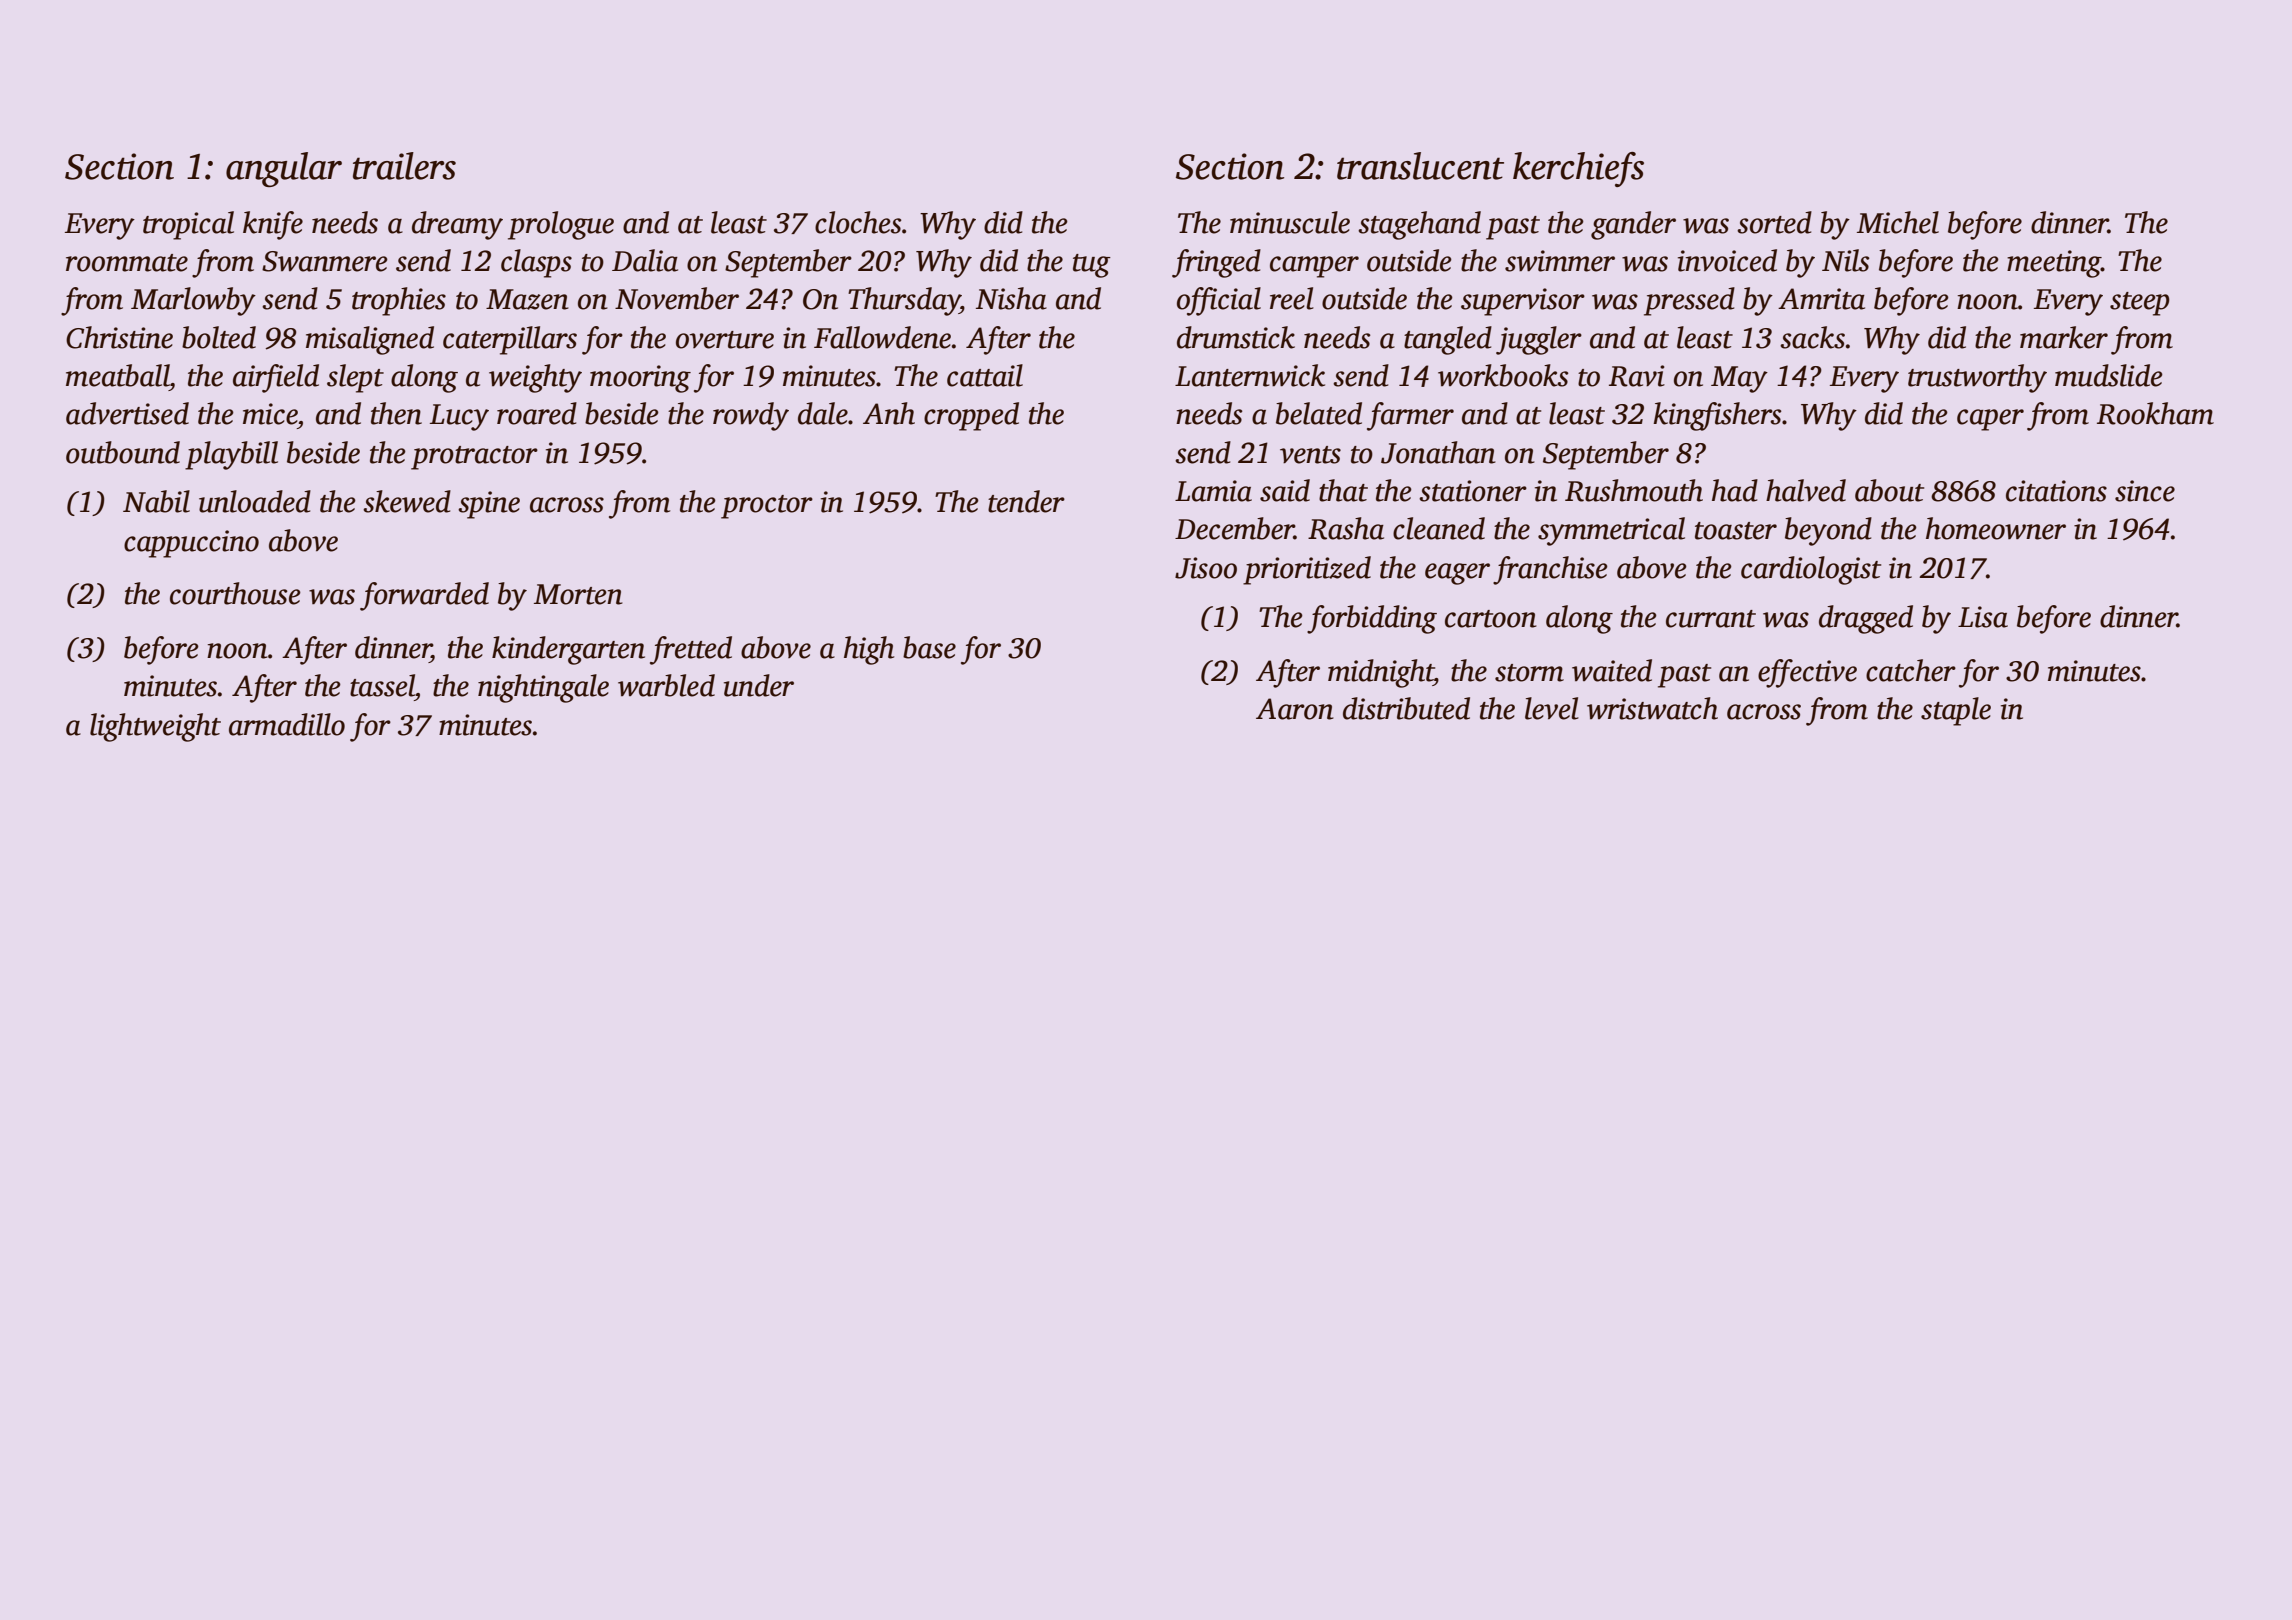 Image resolution: width=2292 pixels, height=1620 pixels. What do you see at coordinates (858, 222) in the document?
I see `cloches` at bounding box center [858, 222].
